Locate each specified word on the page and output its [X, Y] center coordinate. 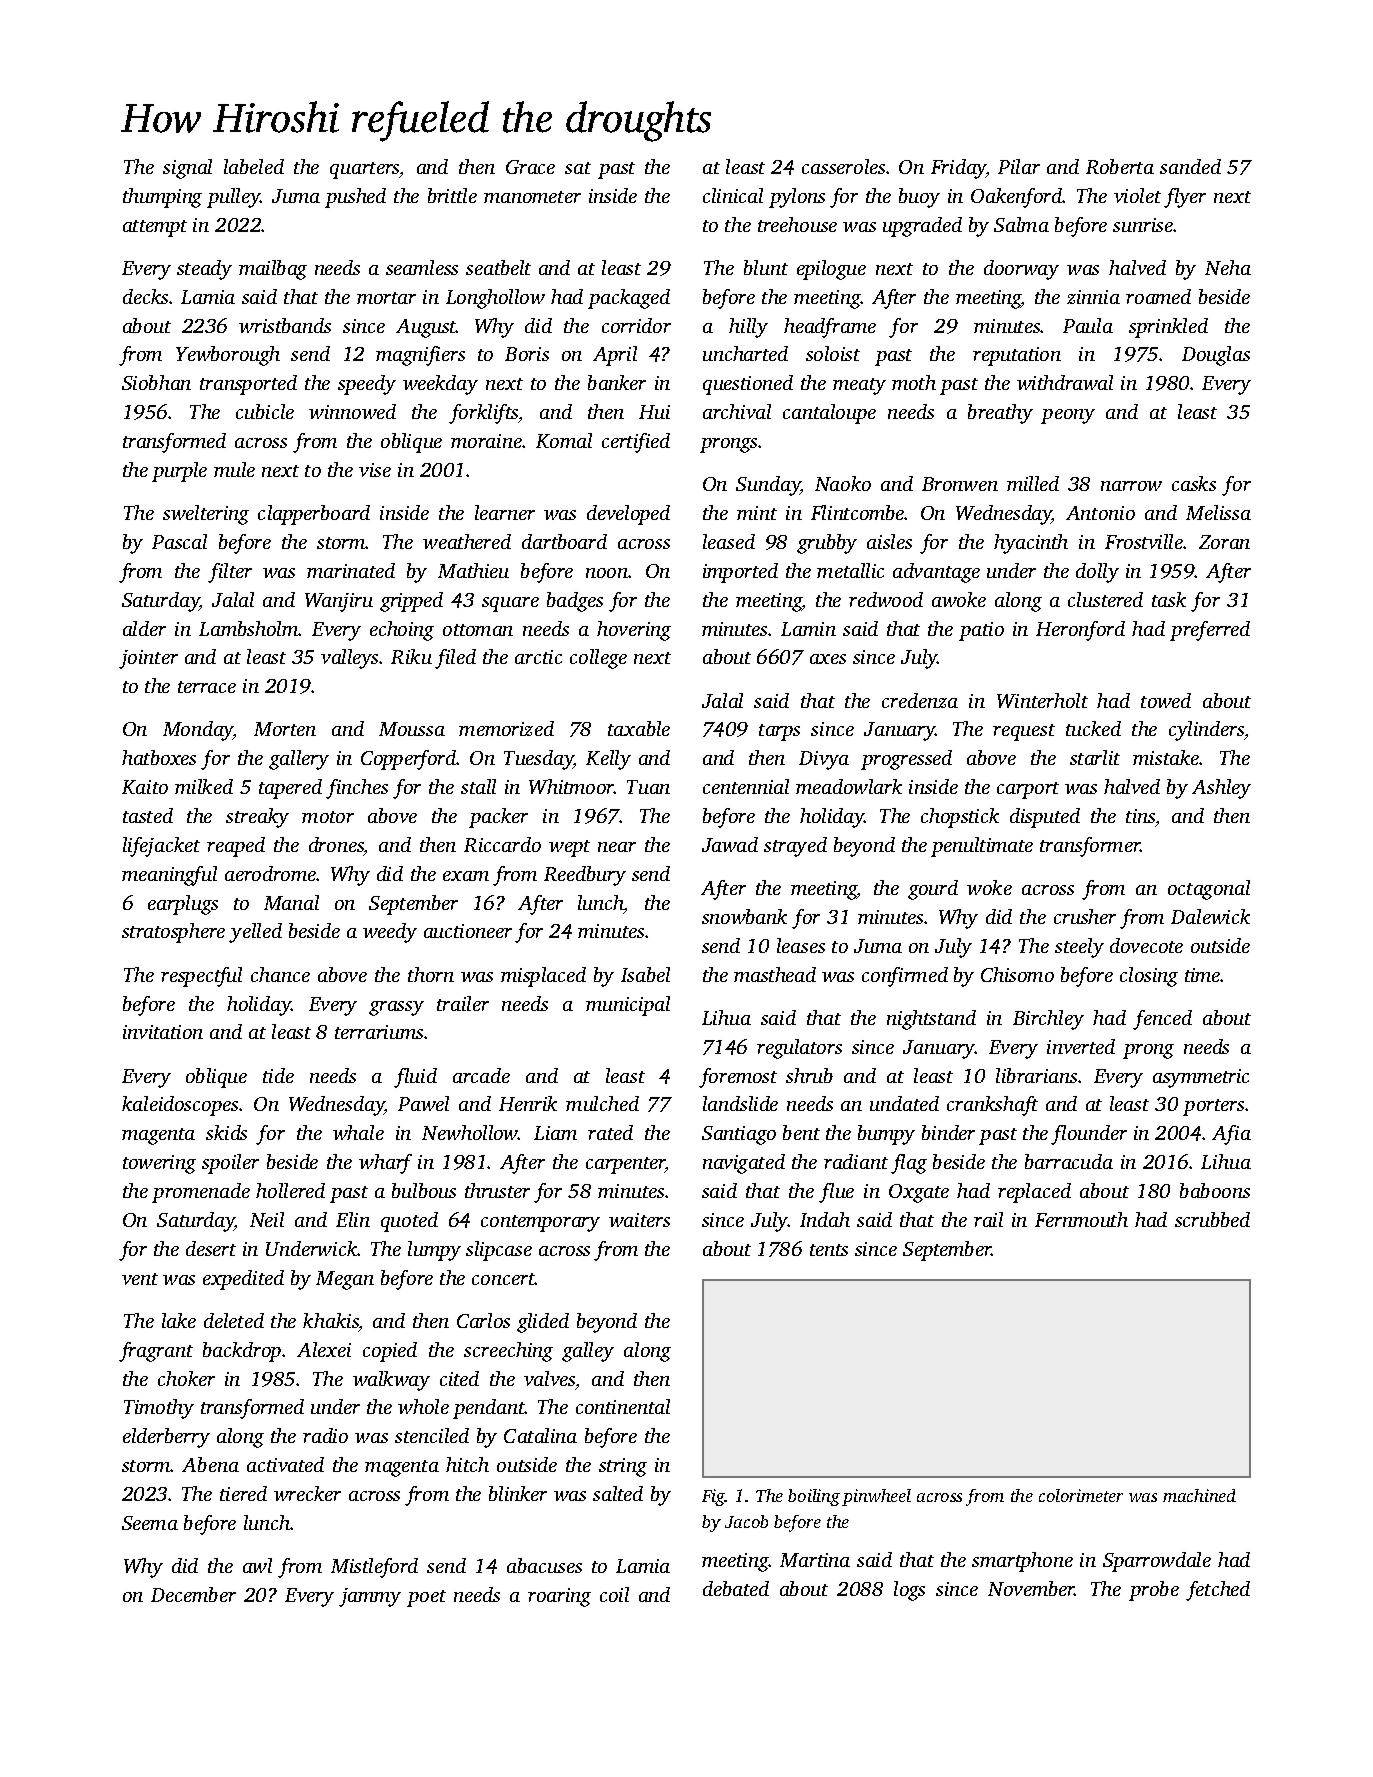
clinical [733, 195]
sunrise [1143, 225]
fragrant [156, 1352]
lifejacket [161, 847]
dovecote [1146, 945]
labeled [254, 166]
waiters [639, 1220]
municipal [628, 1006]
